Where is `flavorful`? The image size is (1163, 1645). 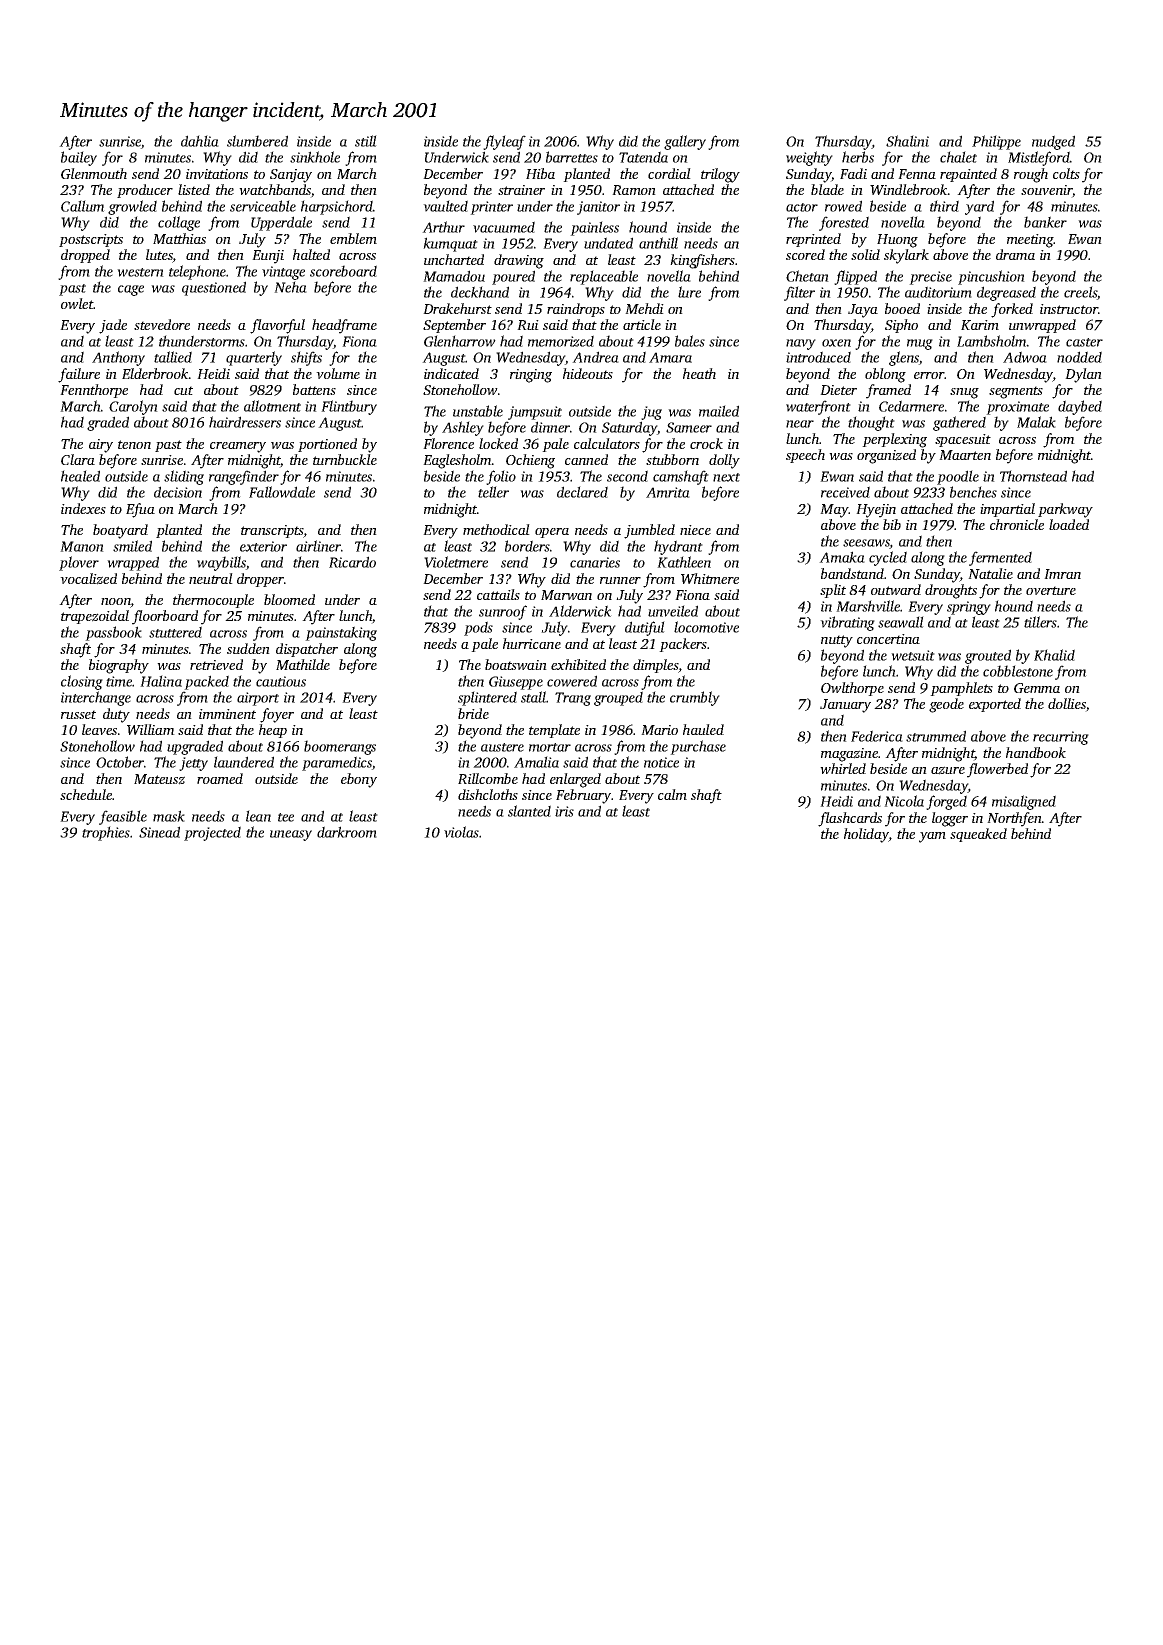 flavorful is located at coordinates (277, 326).
